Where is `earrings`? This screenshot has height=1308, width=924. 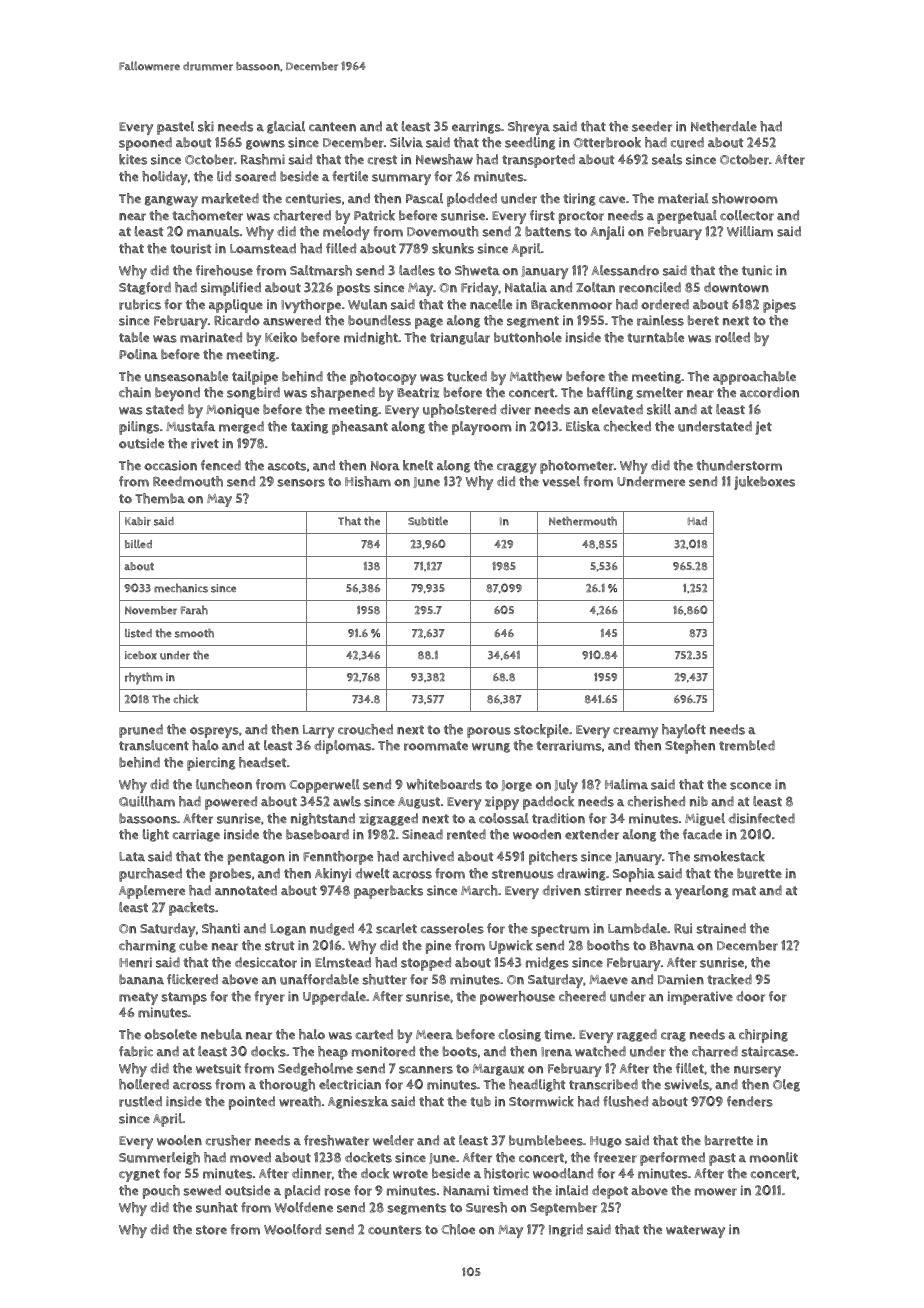
earrings is located at coordinates (476, 127).
